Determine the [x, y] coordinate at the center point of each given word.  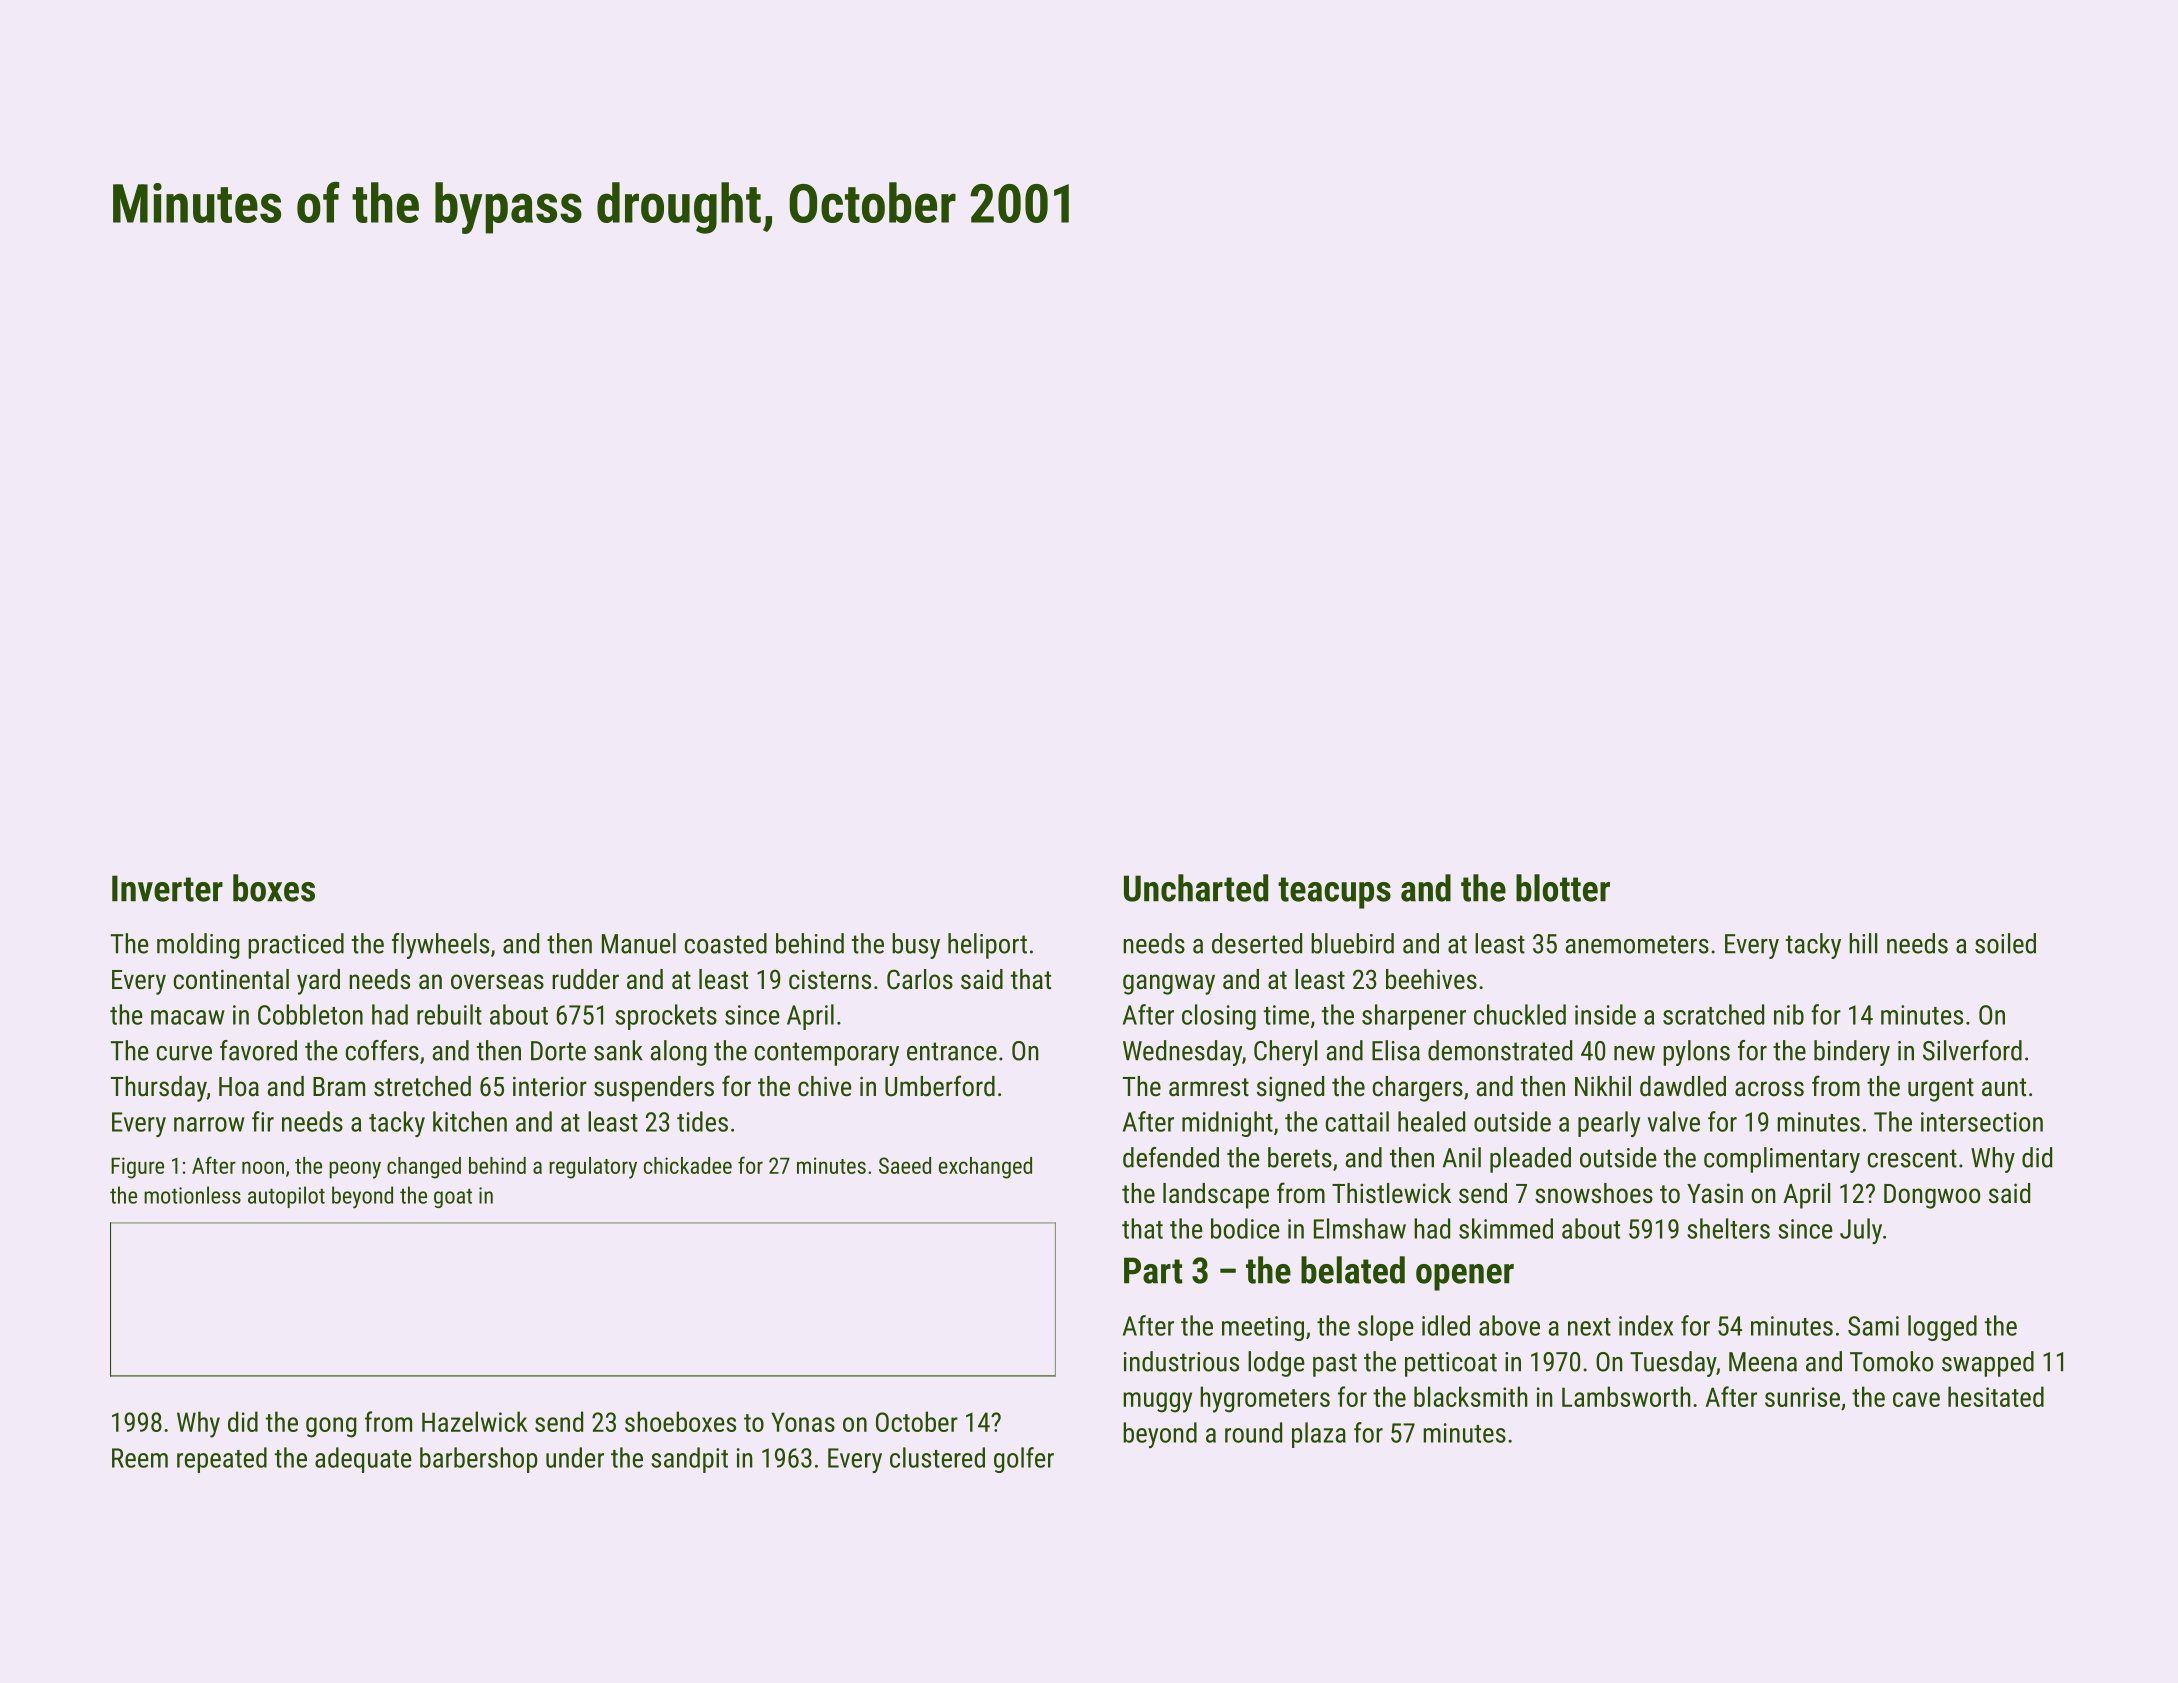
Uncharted [1196, 888]
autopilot [286, 1197]
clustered [937, 1457]
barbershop [478, 1460]
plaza [1319, 1435]
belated [1353, 1270]
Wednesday [1182, 1053]
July [1861, 1231]
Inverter [167, 888]
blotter [1563, 888]
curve [184, 1053]
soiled [2005, 943]
